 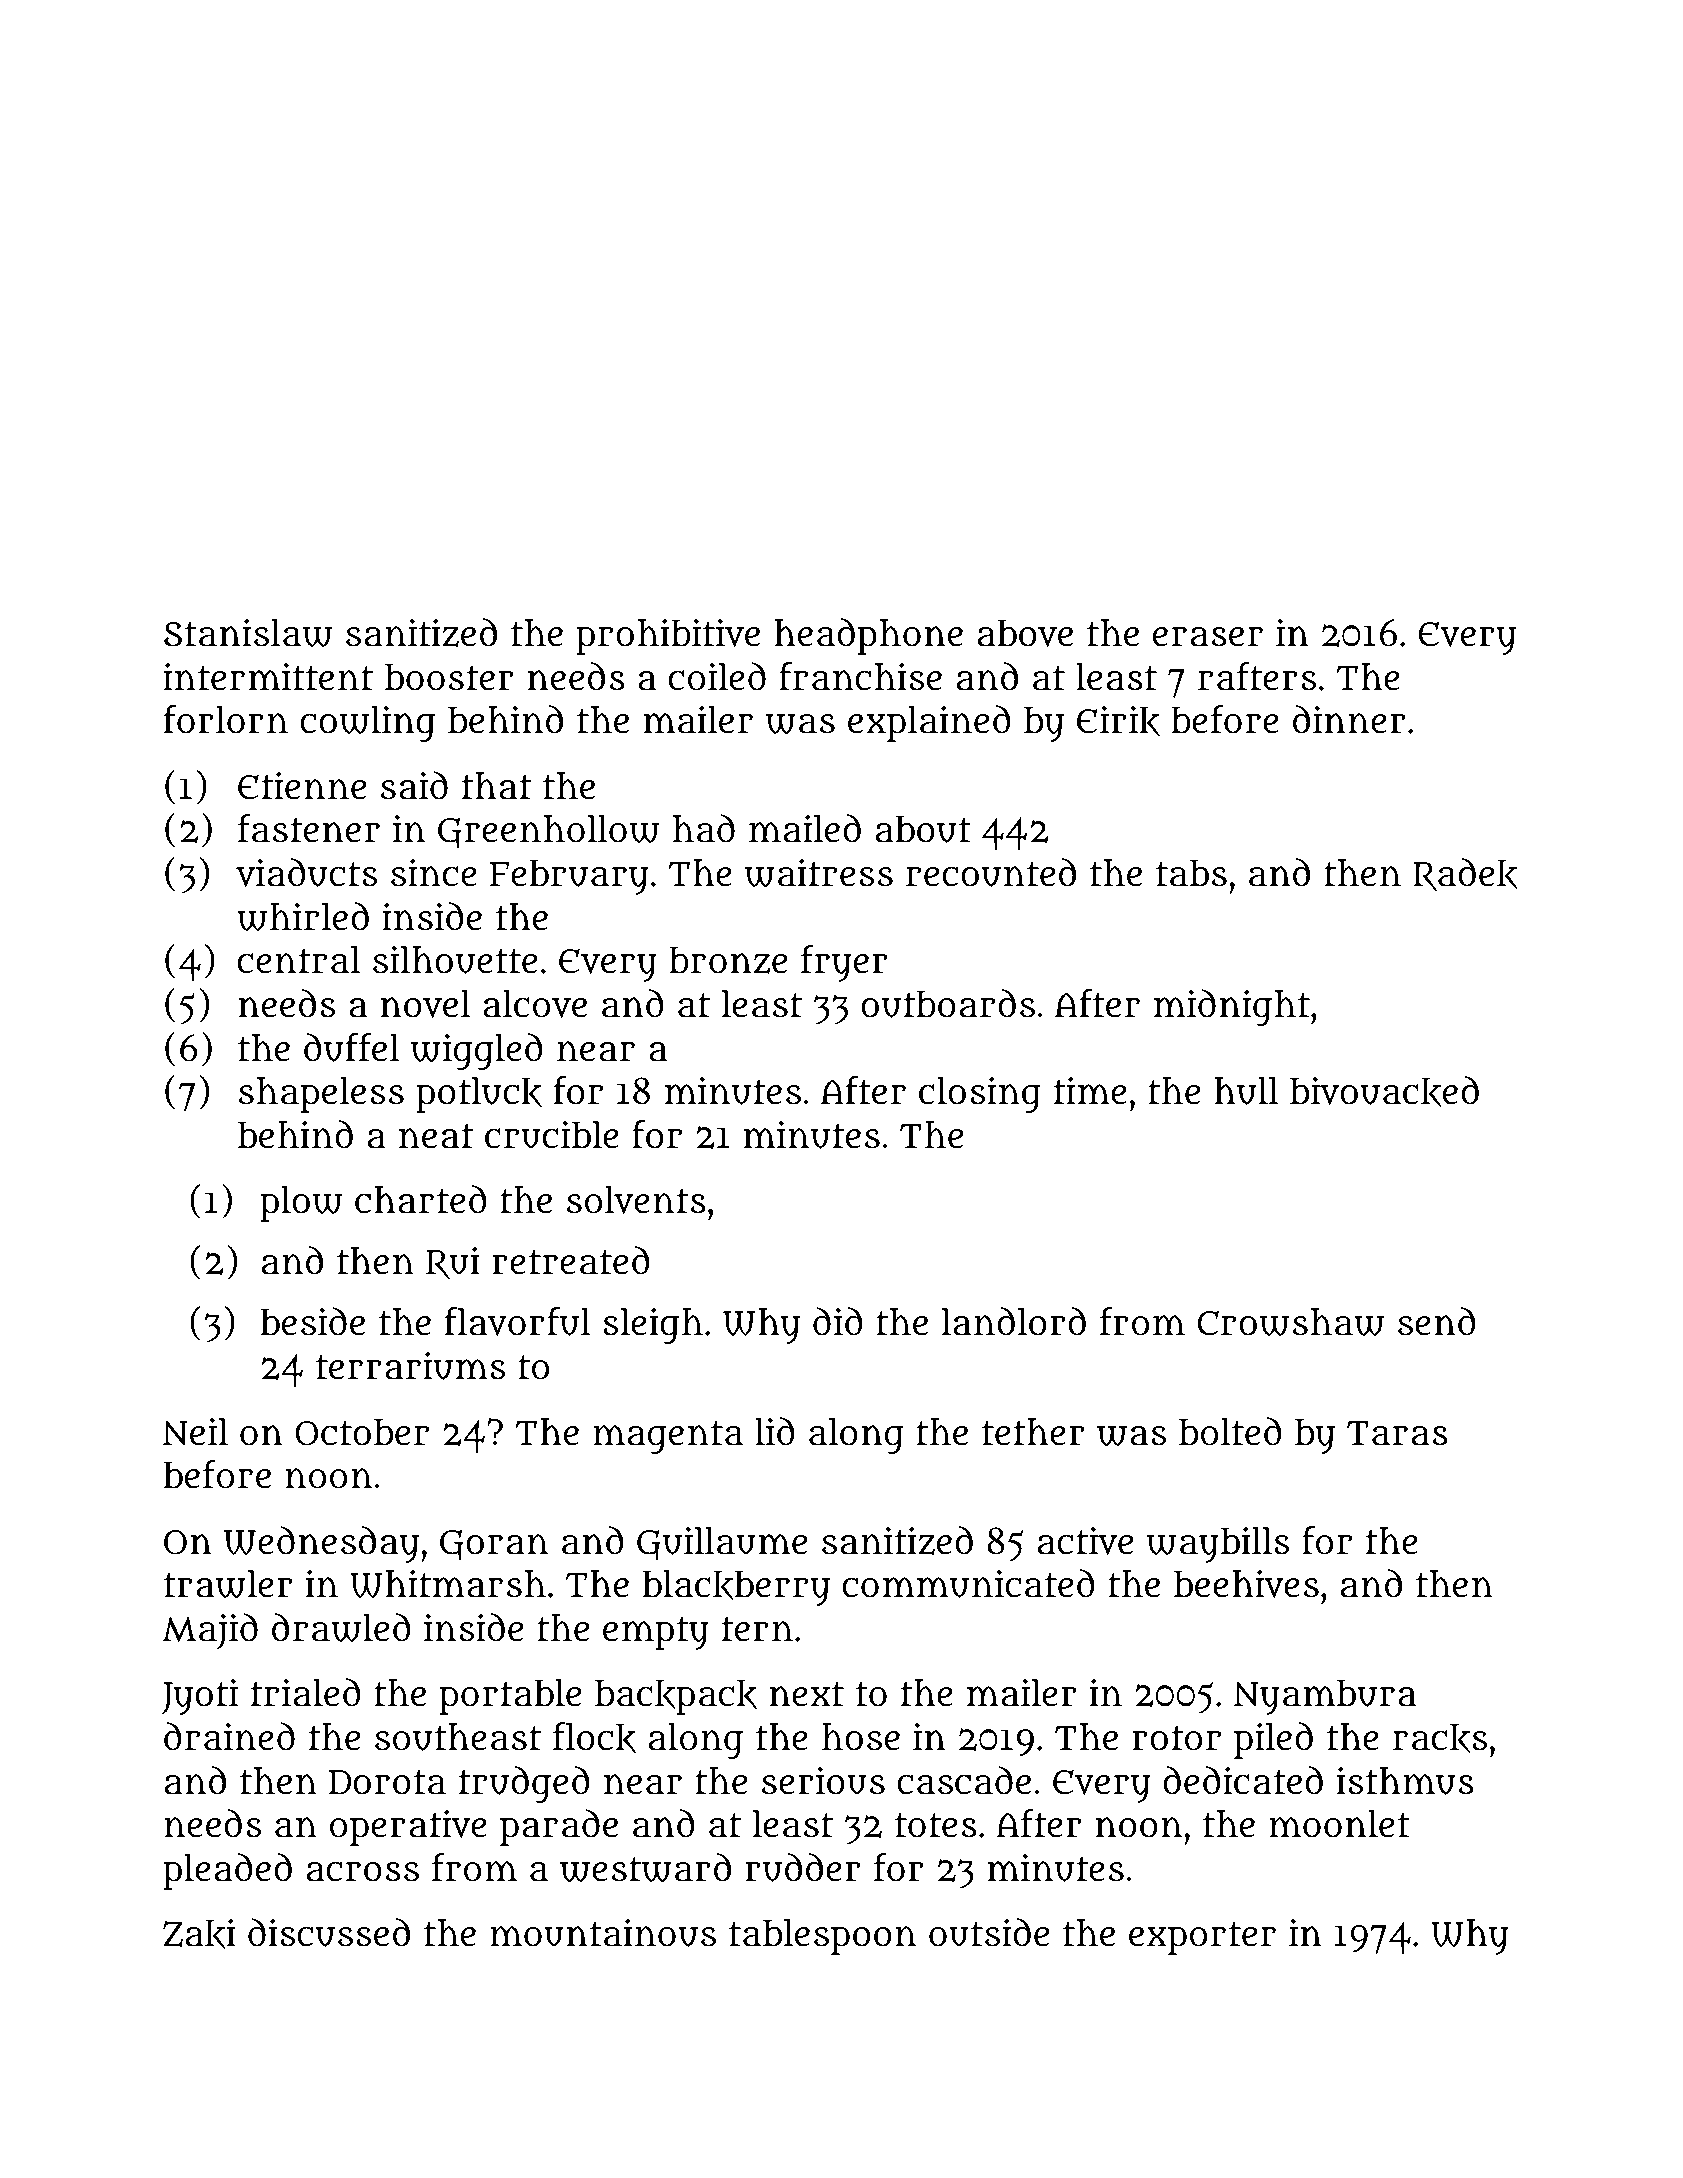 I want to click on booster, so click(x=449, y=677).
